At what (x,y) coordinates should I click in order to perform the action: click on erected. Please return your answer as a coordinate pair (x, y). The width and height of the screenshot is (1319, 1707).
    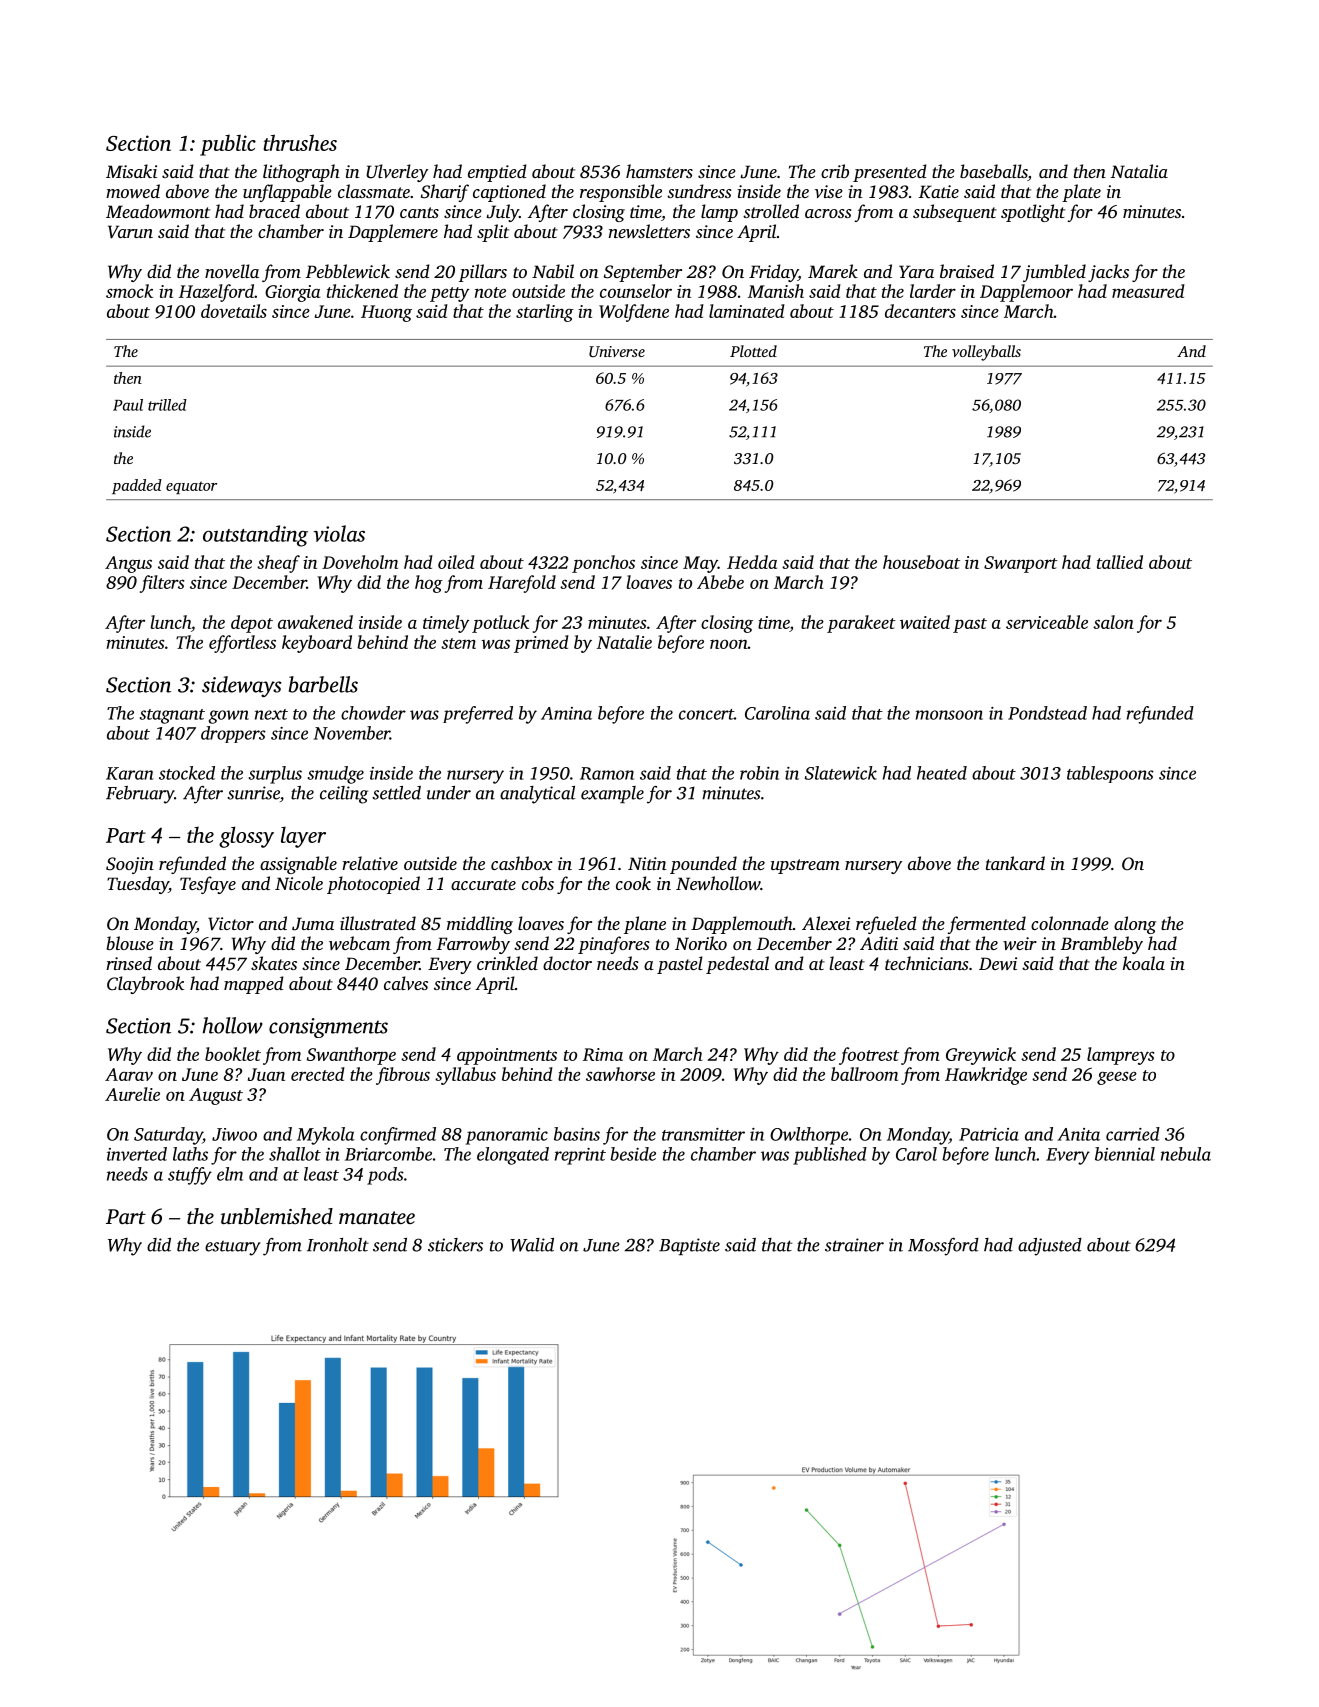
    Looking at the image, I should click on (318, 1074).
